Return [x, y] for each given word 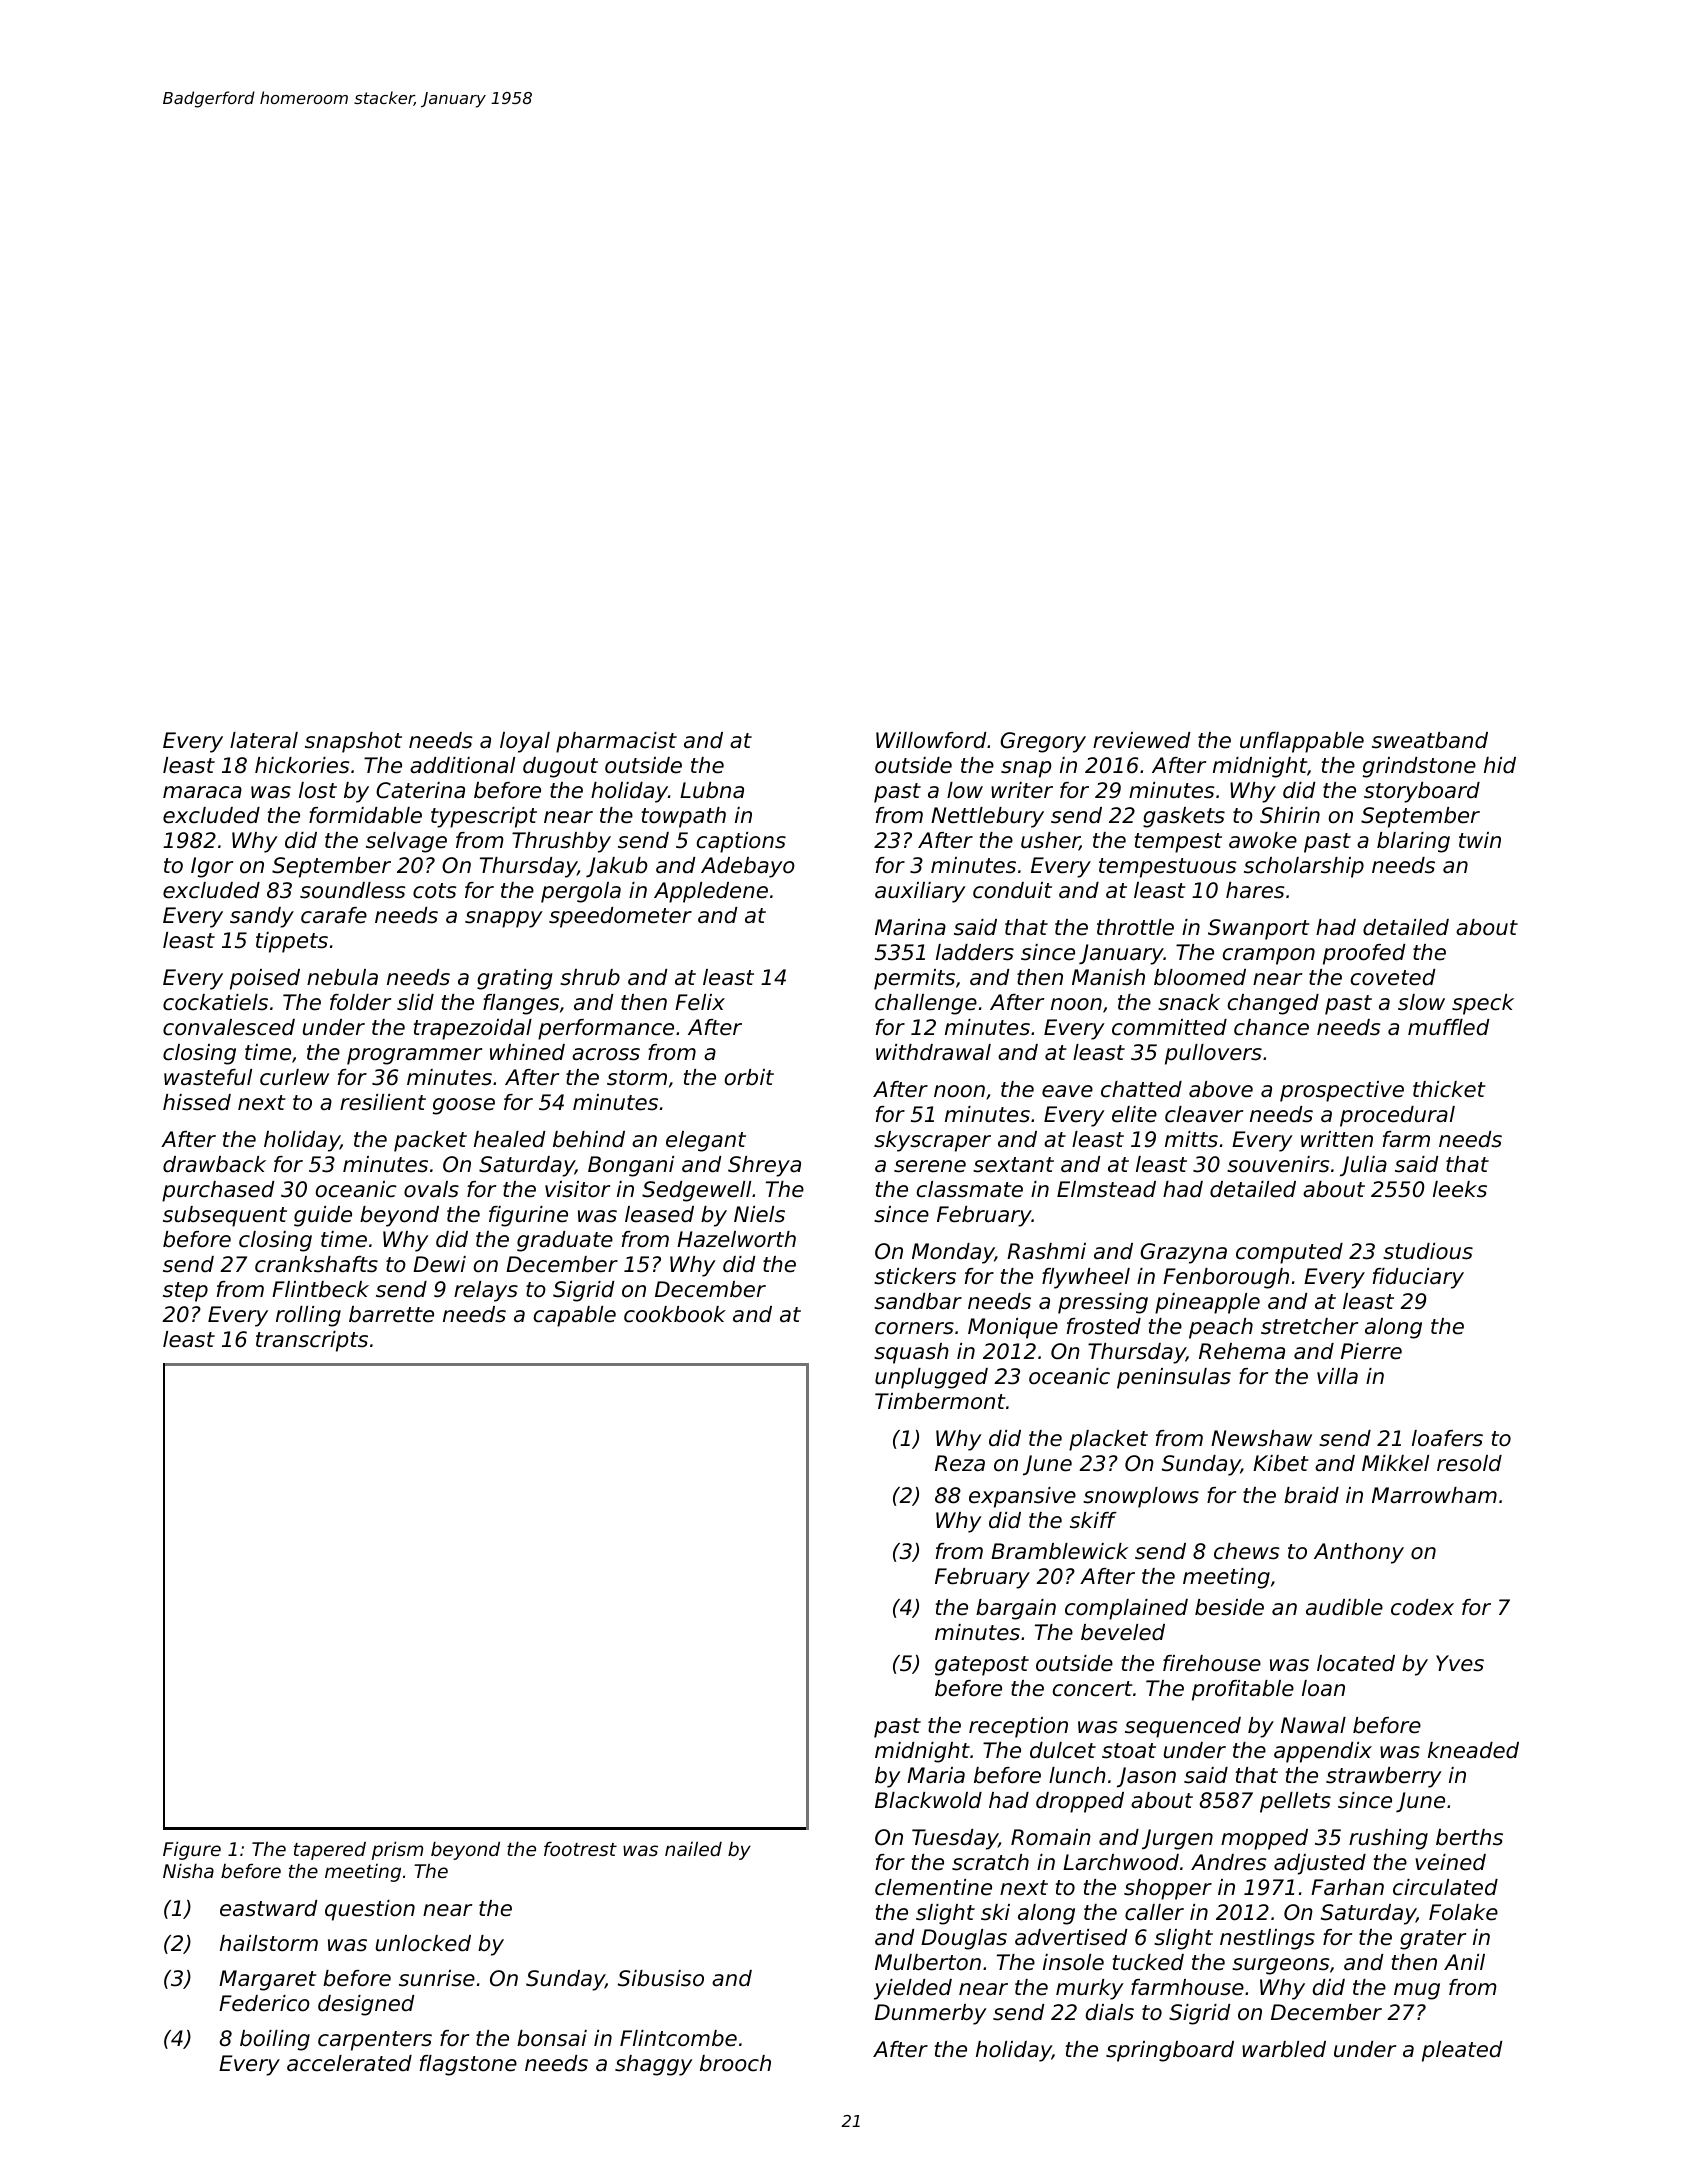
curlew [294, 1077]
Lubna [712, 790]
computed [1289, 1253]
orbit [749, 1077]
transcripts [312, 1341]
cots [434, 891]
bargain [1016, 1609]
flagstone [468, 2065]
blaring [1413, 842]
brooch [735, 2063]
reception [1018, 1727]
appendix [1323, 1752]
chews [1246, 1551]
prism [397, 1850]
